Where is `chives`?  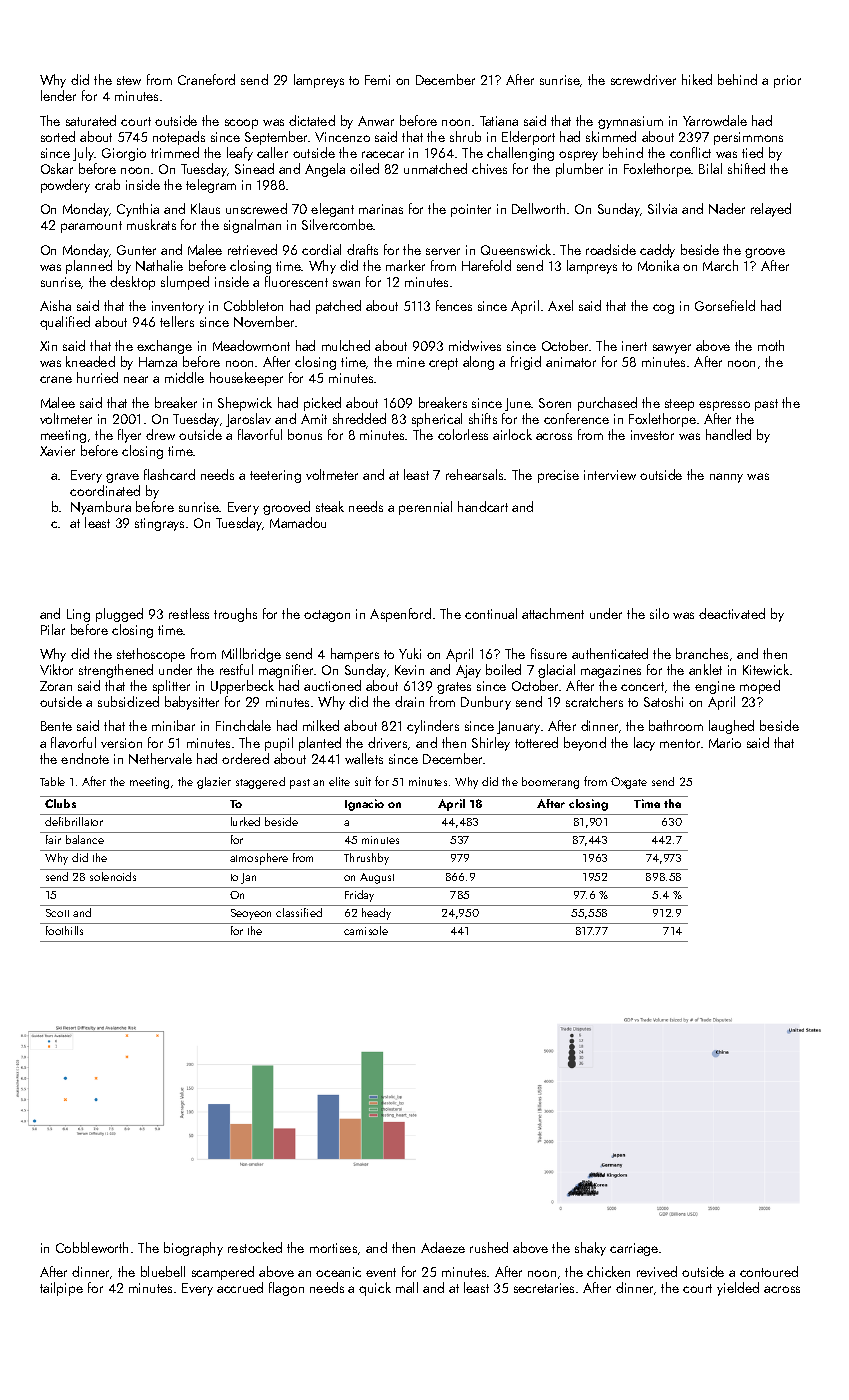
chives is located at coordinates (489, 168).
